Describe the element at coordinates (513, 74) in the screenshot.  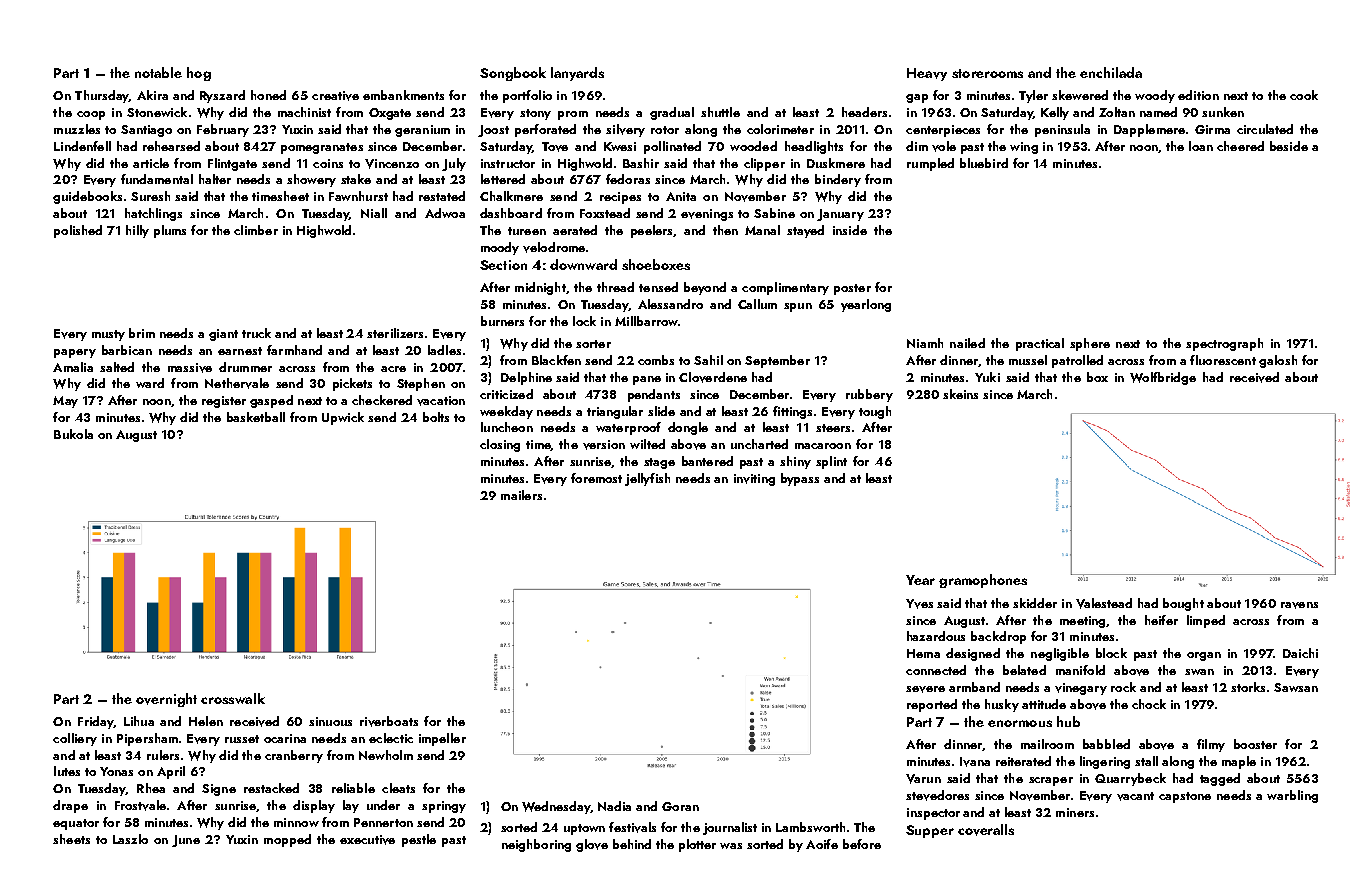
I see `Songbook` at that location.
